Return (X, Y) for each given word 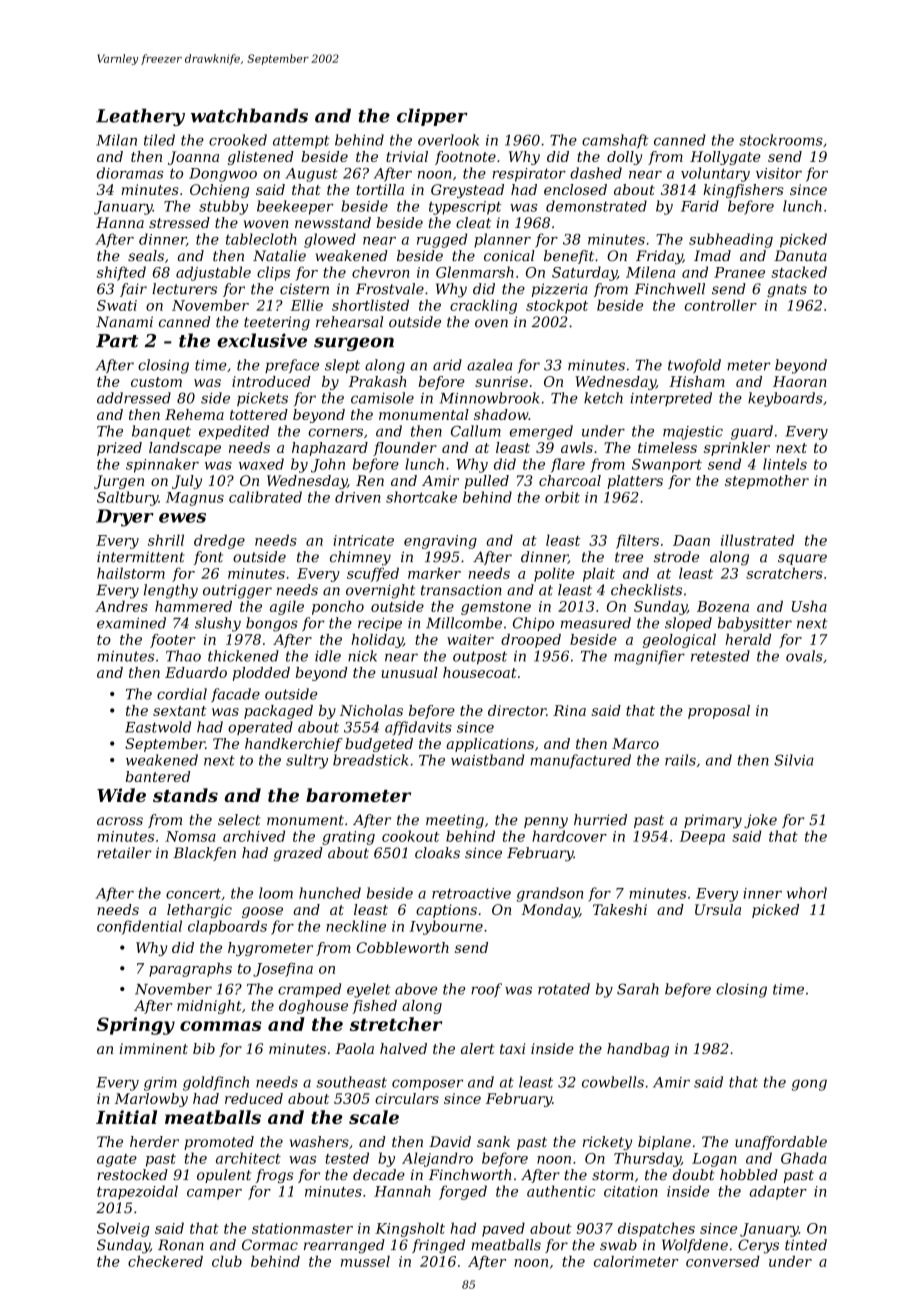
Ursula (718, 909)
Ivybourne (446, 927)
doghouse (313, 1007)
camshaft (615, 141)
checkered (165, 1261)
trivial (407, 156)
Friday (659, 257)
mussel (365, 1261)
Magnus (195, 499)
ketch (603, 398)
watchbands (249, 115)
